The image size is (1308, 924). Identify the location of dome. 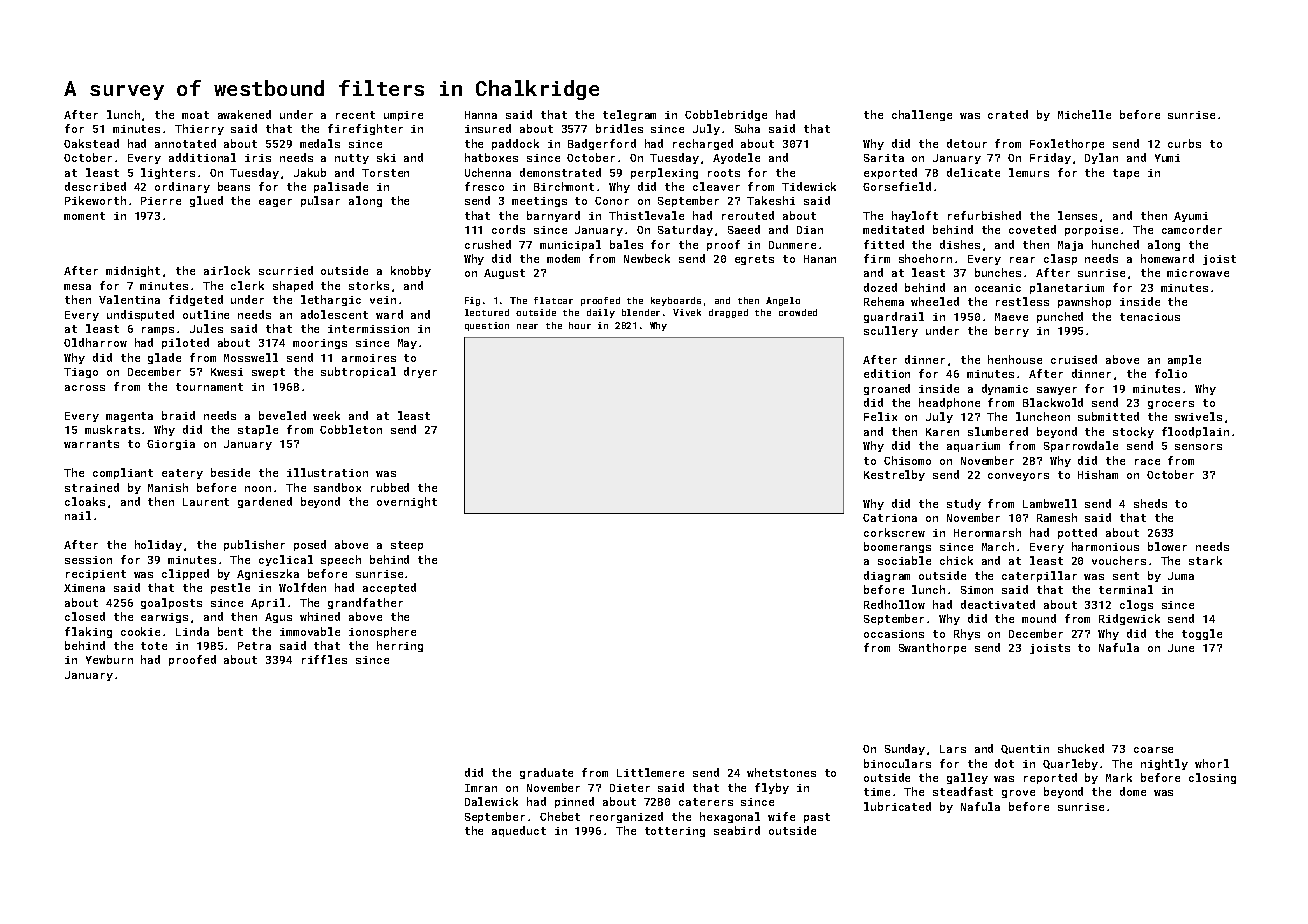
(1133, 791).
